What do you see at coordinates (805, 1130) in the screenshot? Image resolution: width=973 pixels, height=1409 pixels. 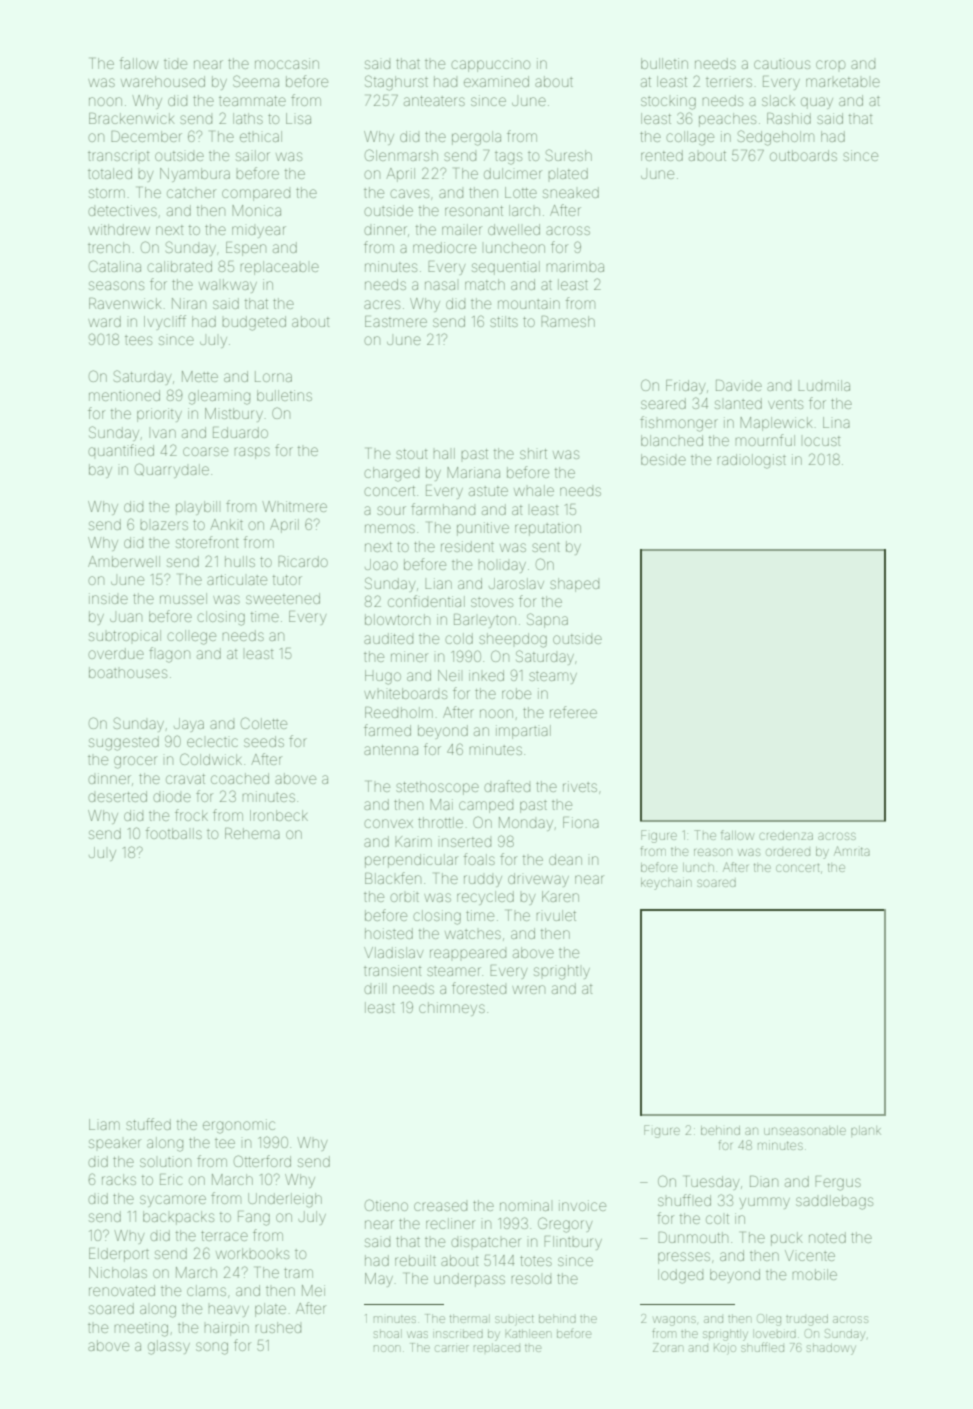 I see `unseasonable` at bounding box center [805, 1130].
